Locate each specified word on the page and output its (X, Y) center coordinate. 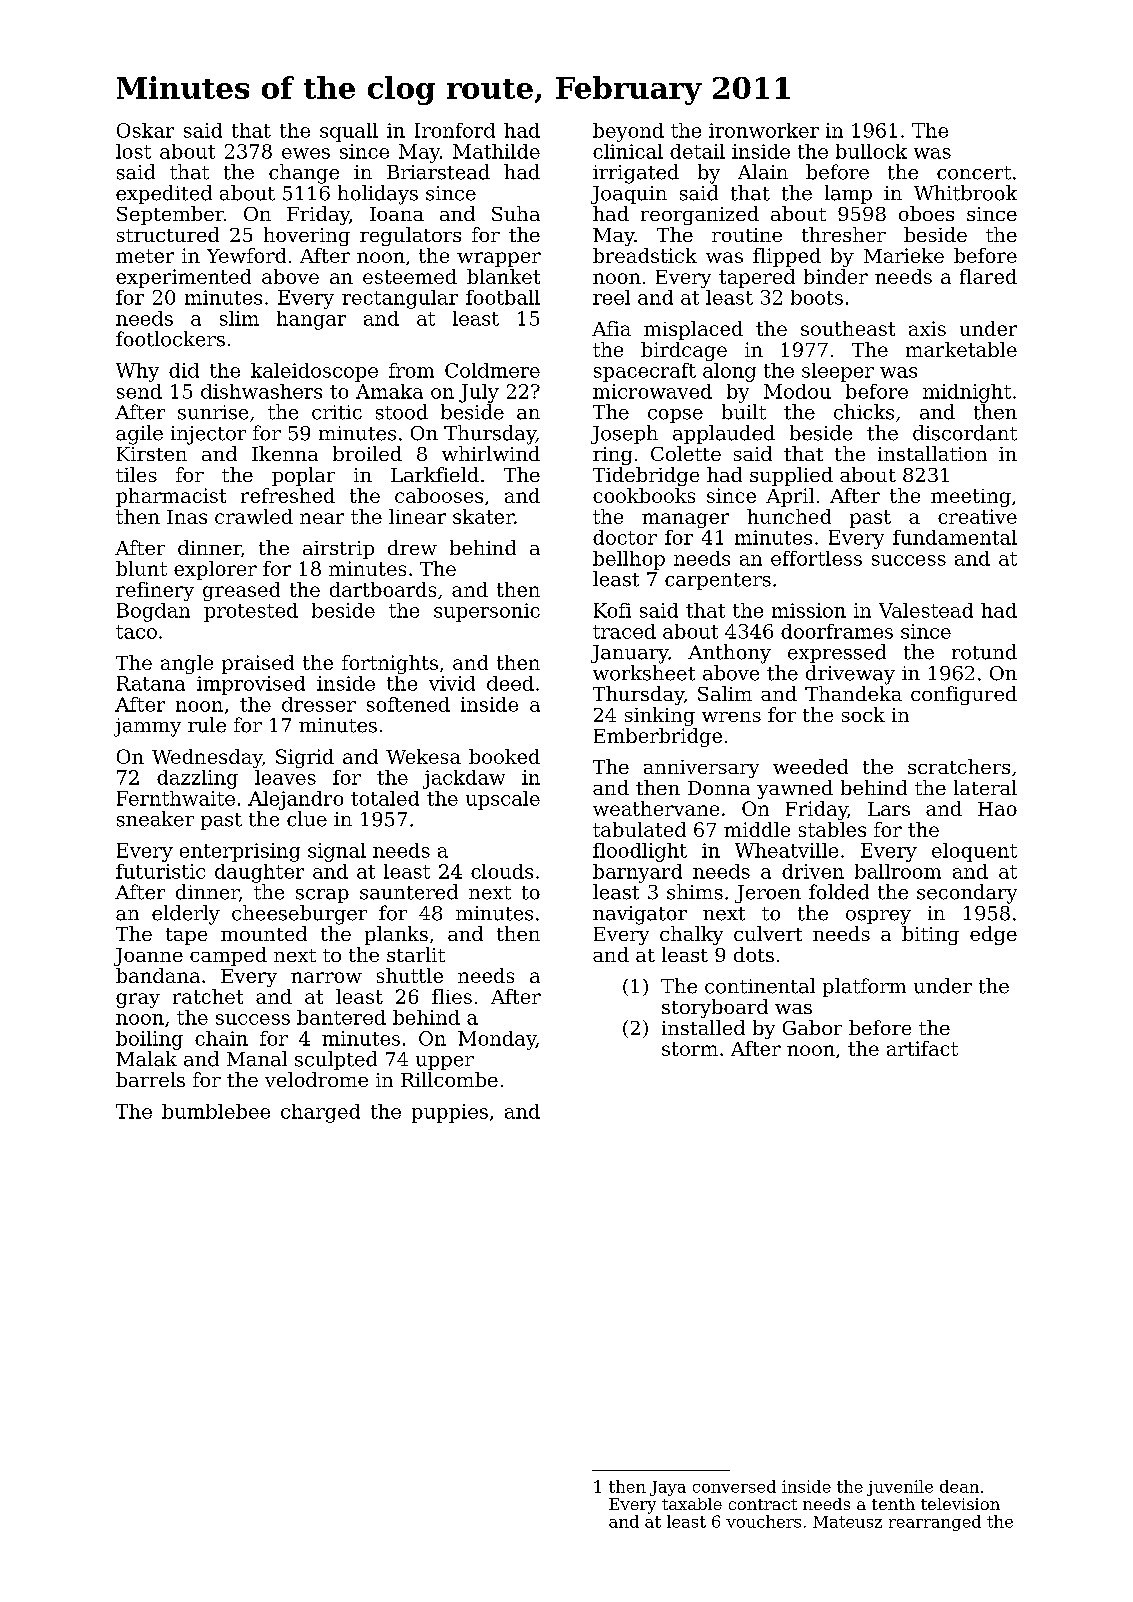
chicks (864, 412)
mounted (264, 933)
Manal (257, 1059)
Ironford (455, 130)
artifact (922, 1048)
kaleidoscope (314, 372)
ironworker (764, 130)
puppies (450, 1113)
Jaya (668, 1488)
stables (832, 829)
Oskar (145, 130)
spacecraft (645, 372)
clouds (502, 871)
